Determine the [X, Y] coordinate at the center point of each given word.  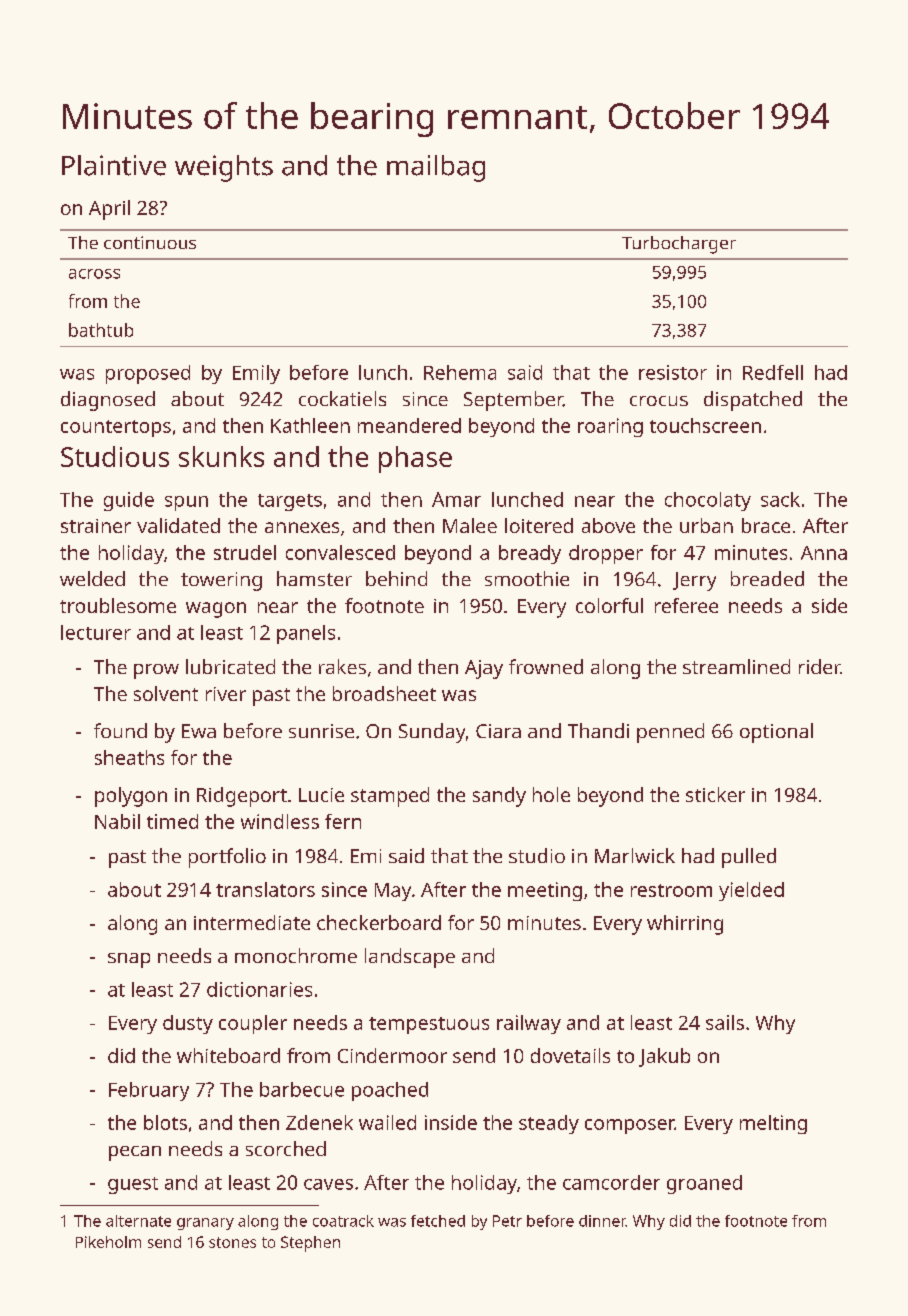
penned [670, 733]
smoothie [527, 578]
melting [773, 1124]
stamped [390, 797]
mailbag [436, 168]
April [109, 210]
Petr [507, 1221]
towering [221, 581]
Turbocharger [679, 245]
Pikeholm [108, 1242]
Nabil [117, 821]
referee [686, 605]
